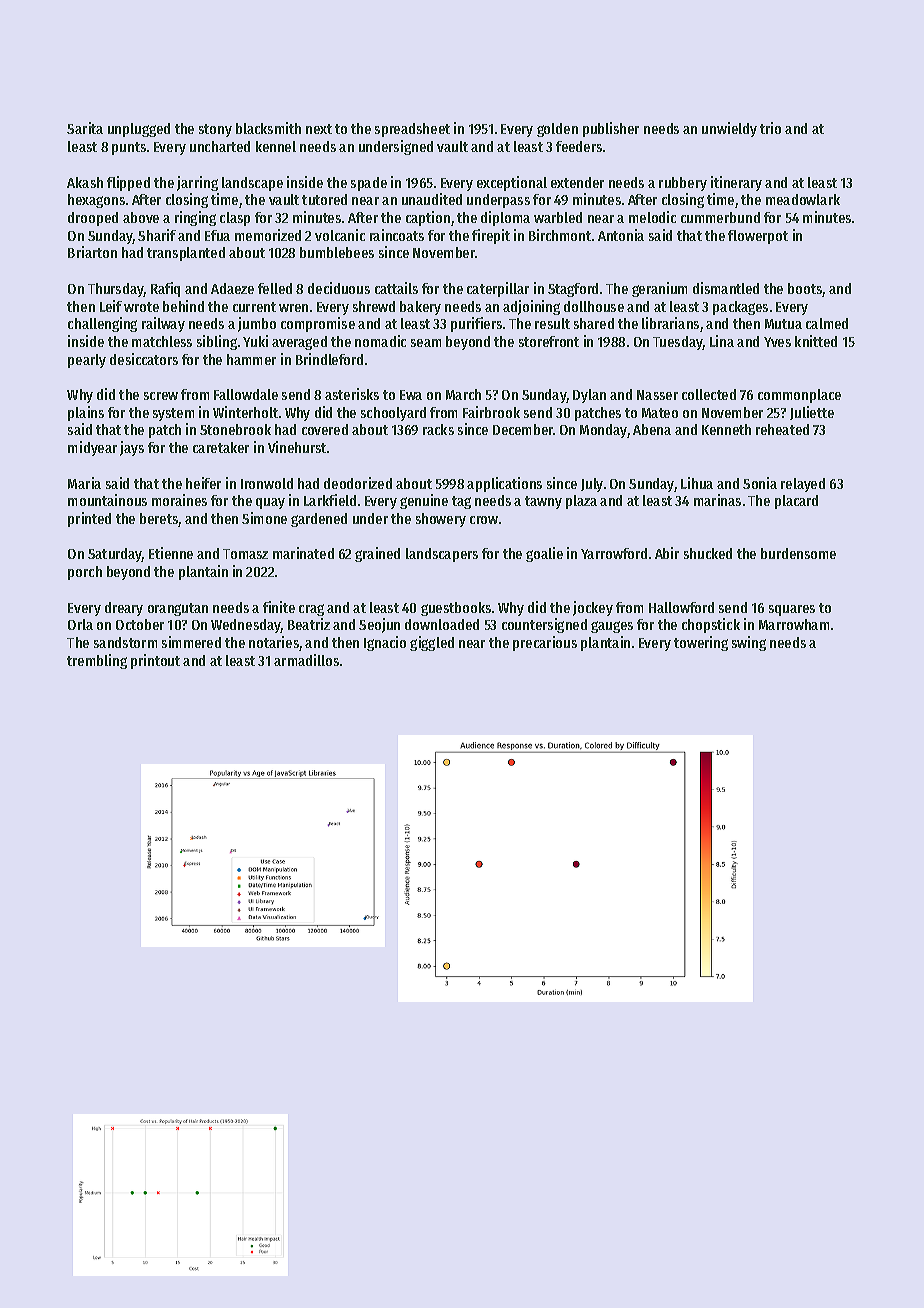  What do you see at coordinates (107, 500) in the document?
I see `mountainous` at bounding box center [107, 500].
